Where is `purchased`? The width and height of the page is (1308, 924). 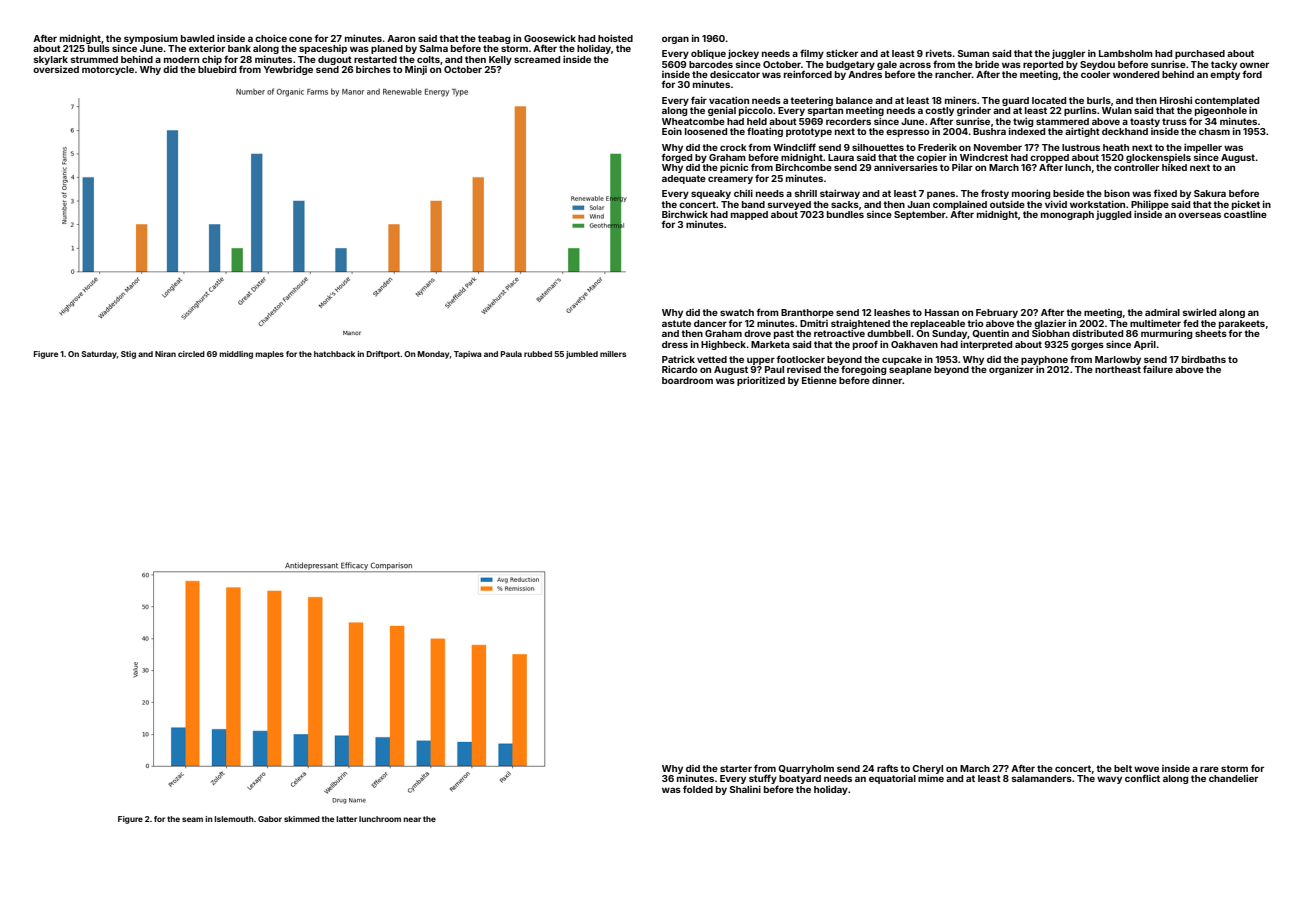 purchased is located at coordinates (1200, 54).
